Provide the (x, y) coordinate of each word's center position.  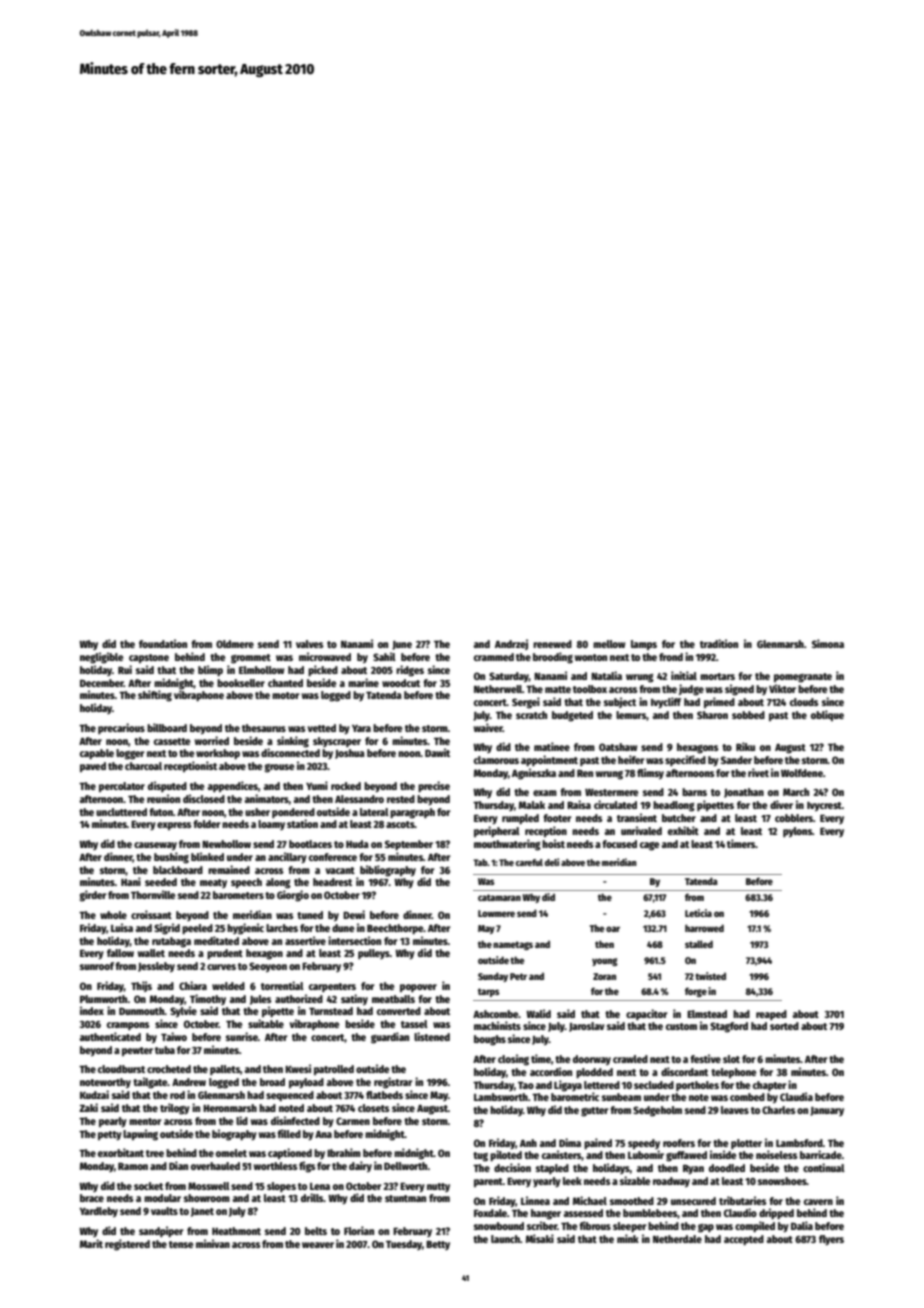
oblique (827, 715)
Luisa (122, 927)
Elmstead (707, 1014)
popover (418, 988)
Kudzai (94, 1094)
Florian (359, 1230)
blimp (210, 671)
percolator (122, 787)
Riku (745, 746)
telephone (733, 1073)
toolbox (590, 689)
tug (480, 1157)
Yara (361, 728)
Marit (91, 1243)
